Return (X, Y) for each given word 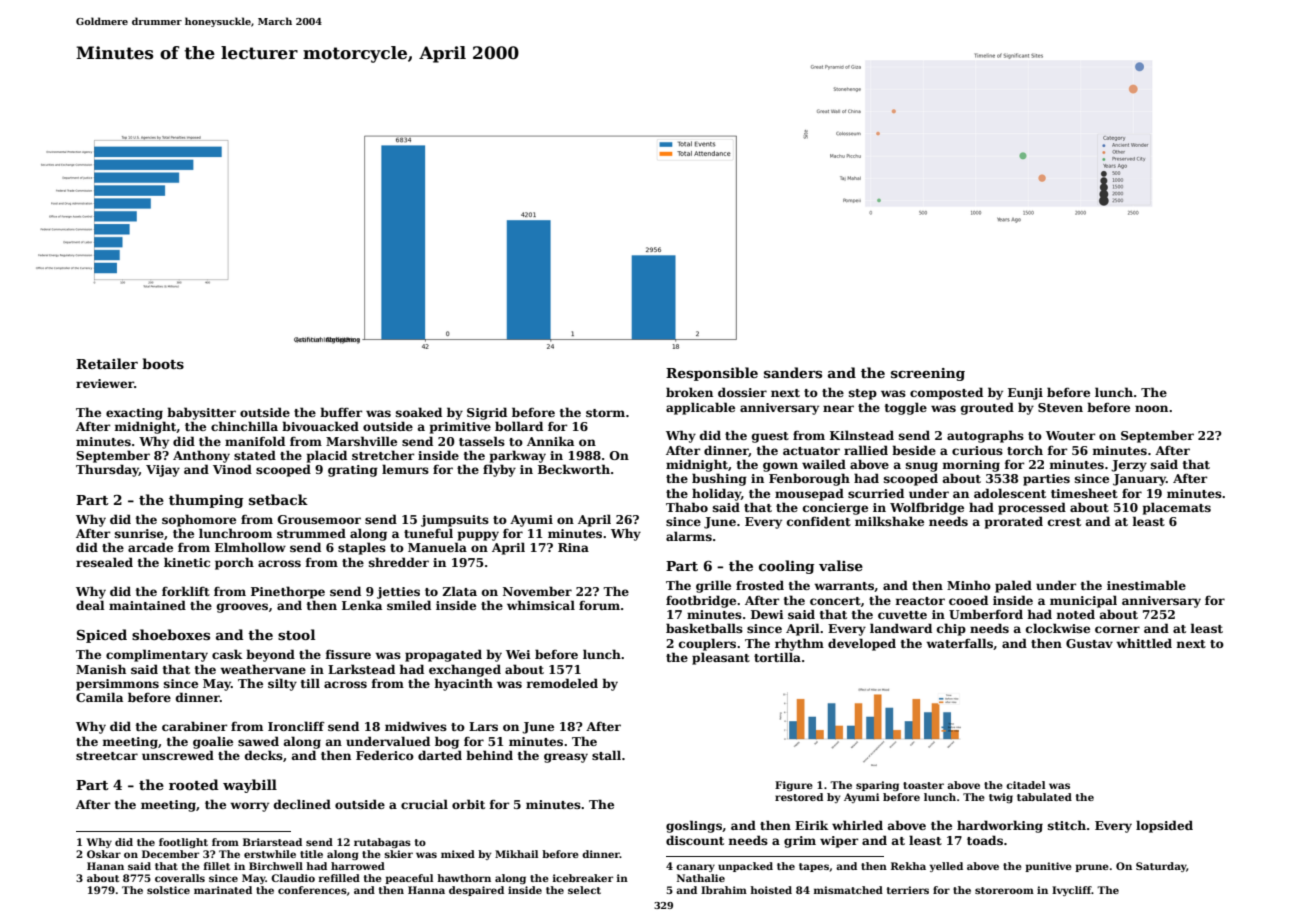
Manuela (437, 547)
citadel (1025, 785)
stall (606, 755)
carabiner (195, 726)
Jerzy (1129, 466)
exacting (134, 414)
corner (1117, 629)
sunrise (139, 533)
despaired (476, 891)
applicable (700, 408)
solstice (168, 890)
